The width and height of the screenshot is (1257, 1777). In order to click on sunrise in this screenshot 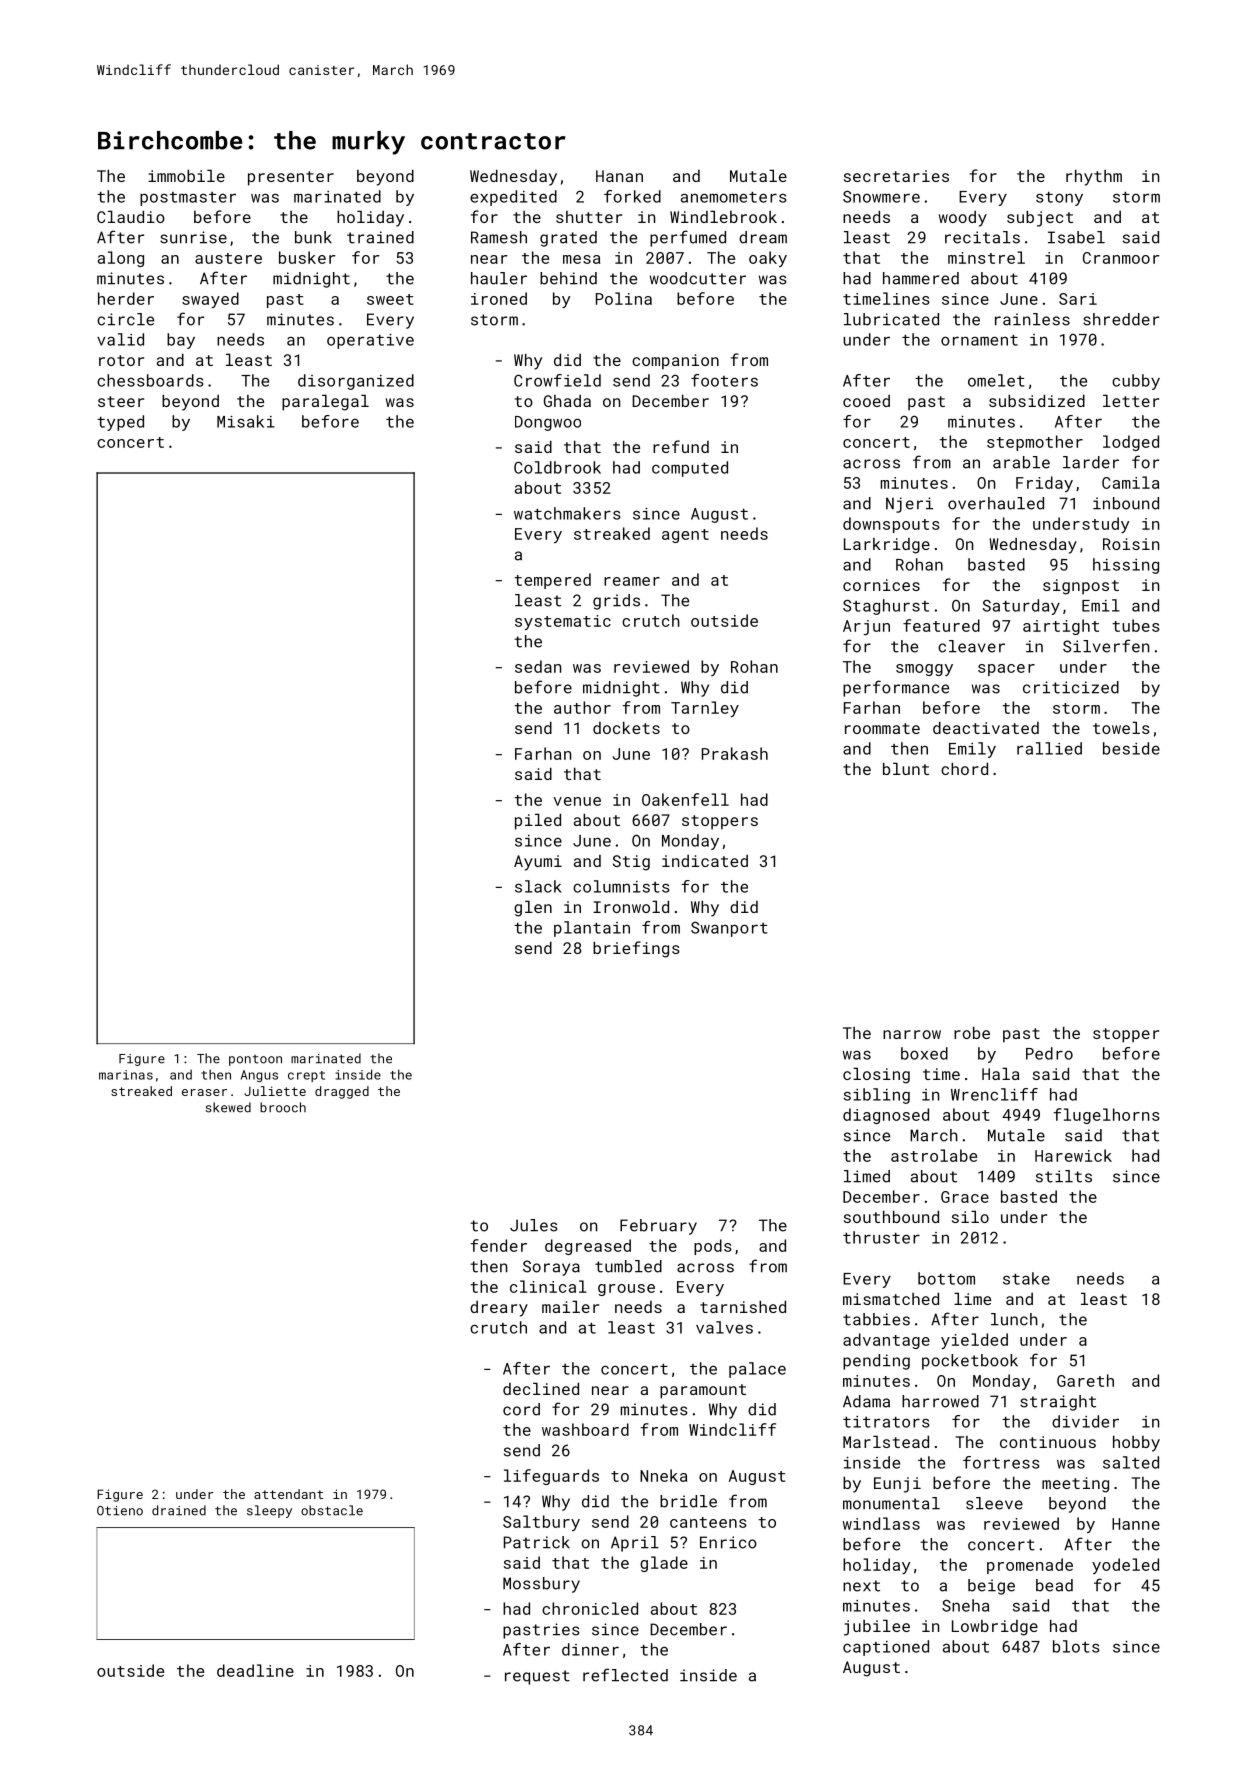, I will do `click(193, 237)`.
